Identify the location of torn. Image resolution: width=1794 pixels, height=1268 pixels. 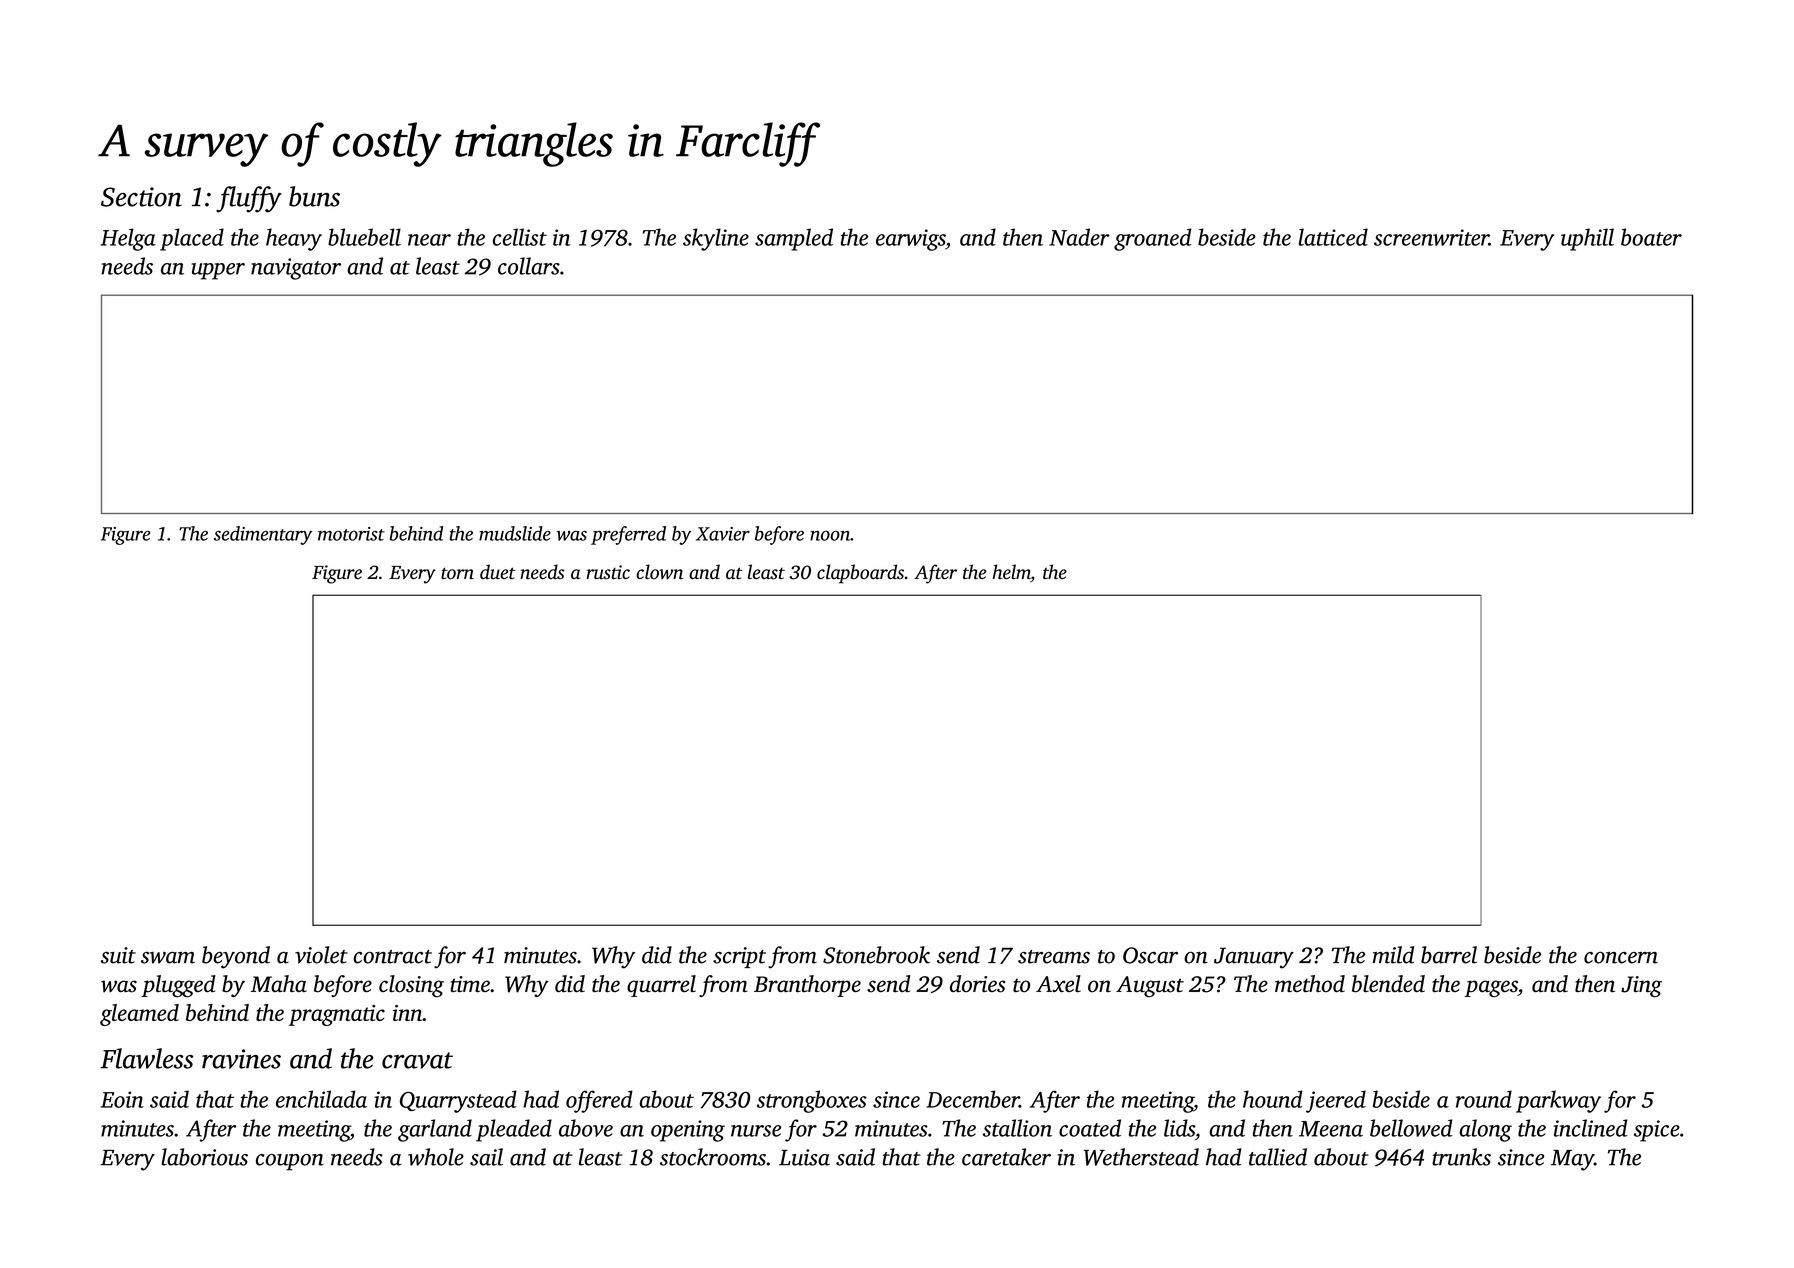
(457, 573).
